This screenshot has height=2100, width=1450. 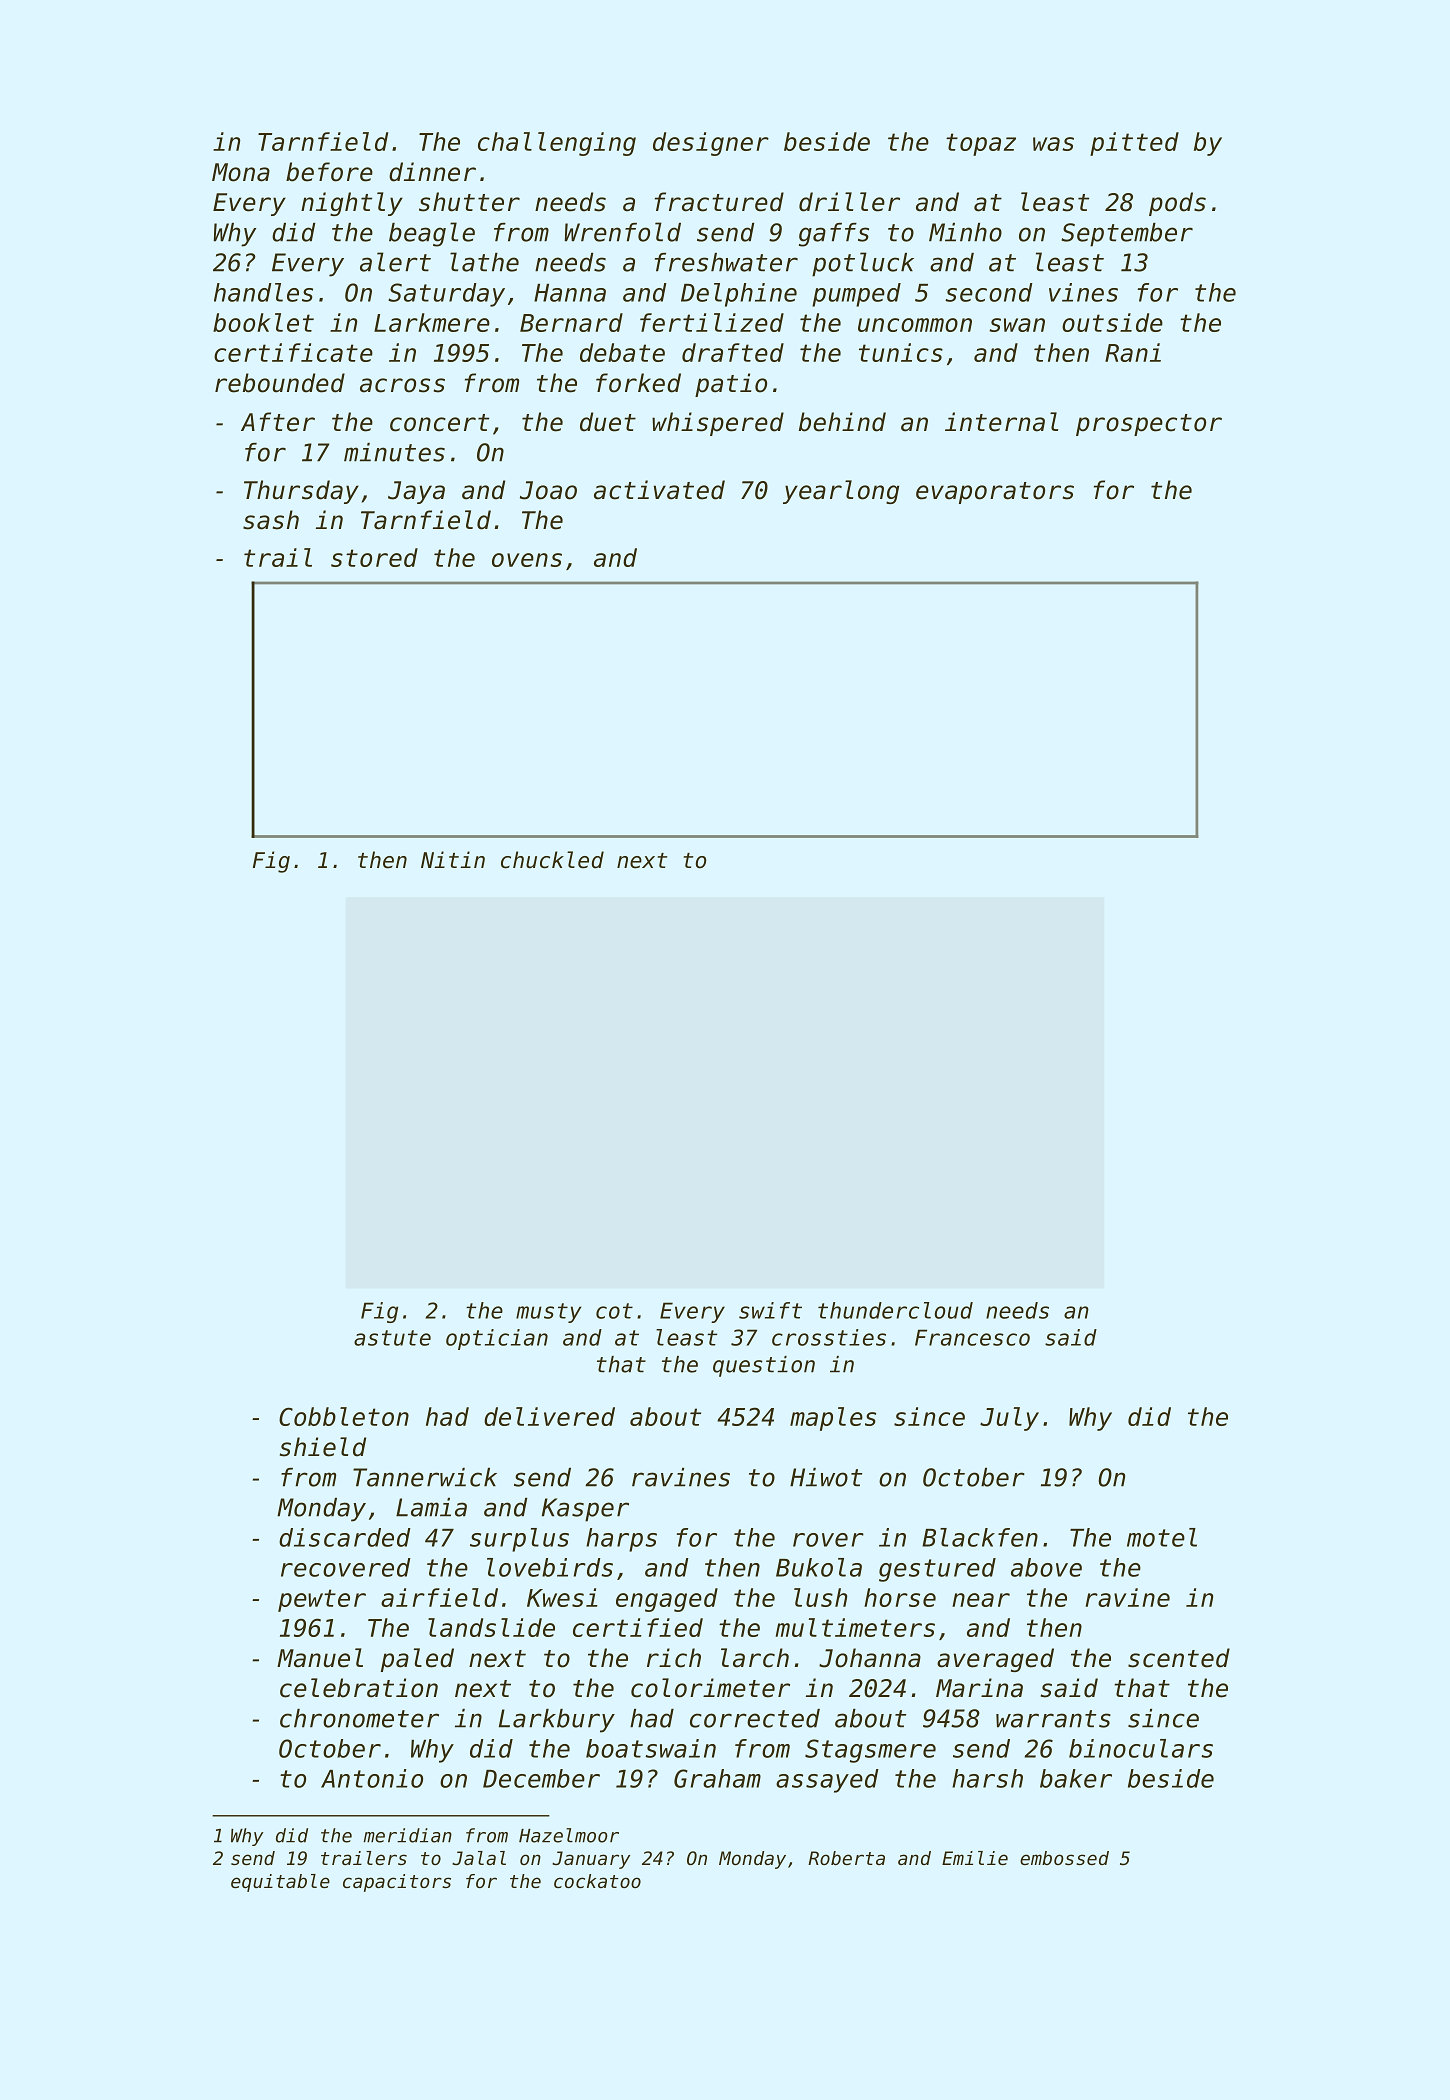 I want to click on ovens, so click(x=527, y=560).
